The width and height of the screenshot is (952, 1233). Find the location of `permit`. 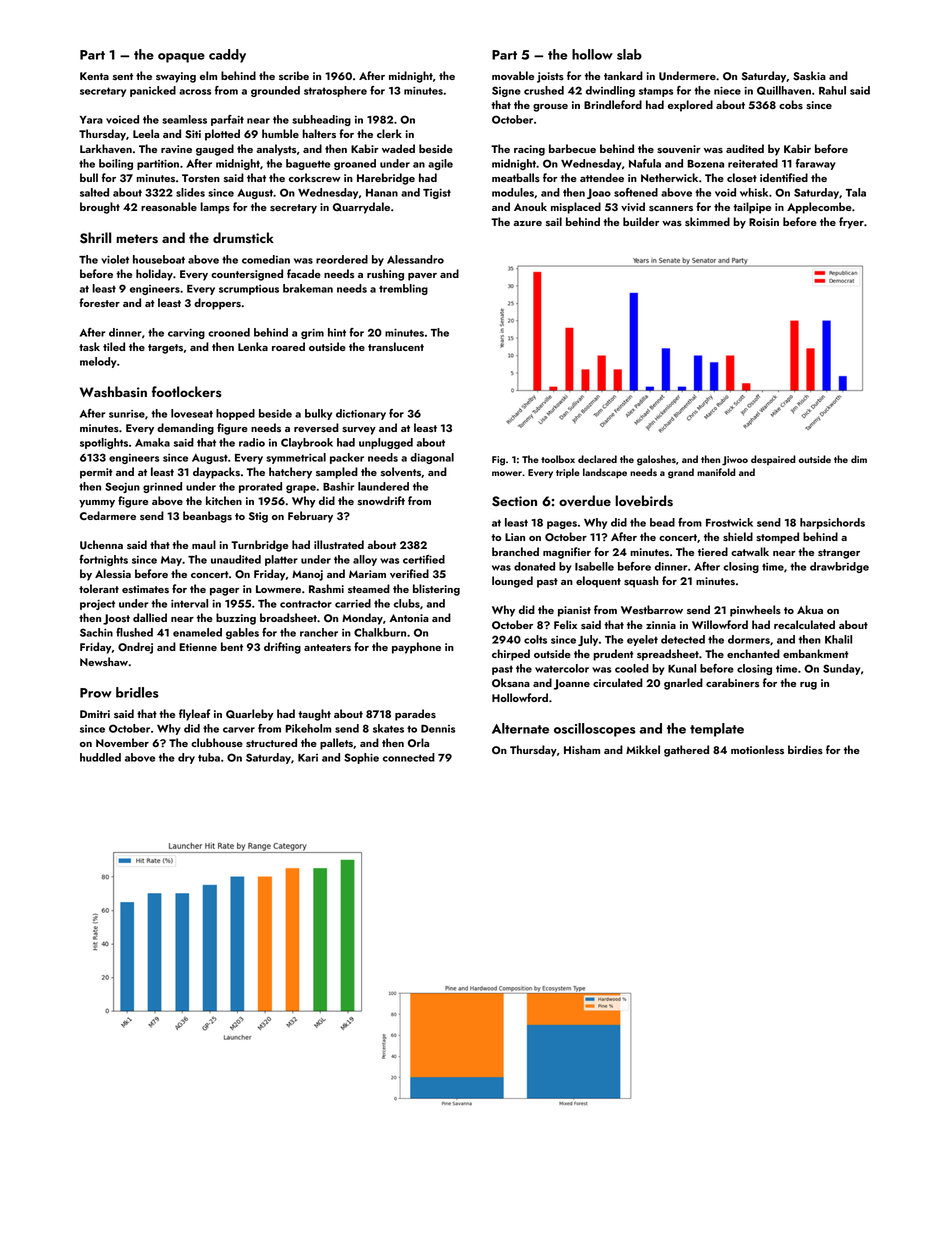

permit is located at coordinates (96, 473).
